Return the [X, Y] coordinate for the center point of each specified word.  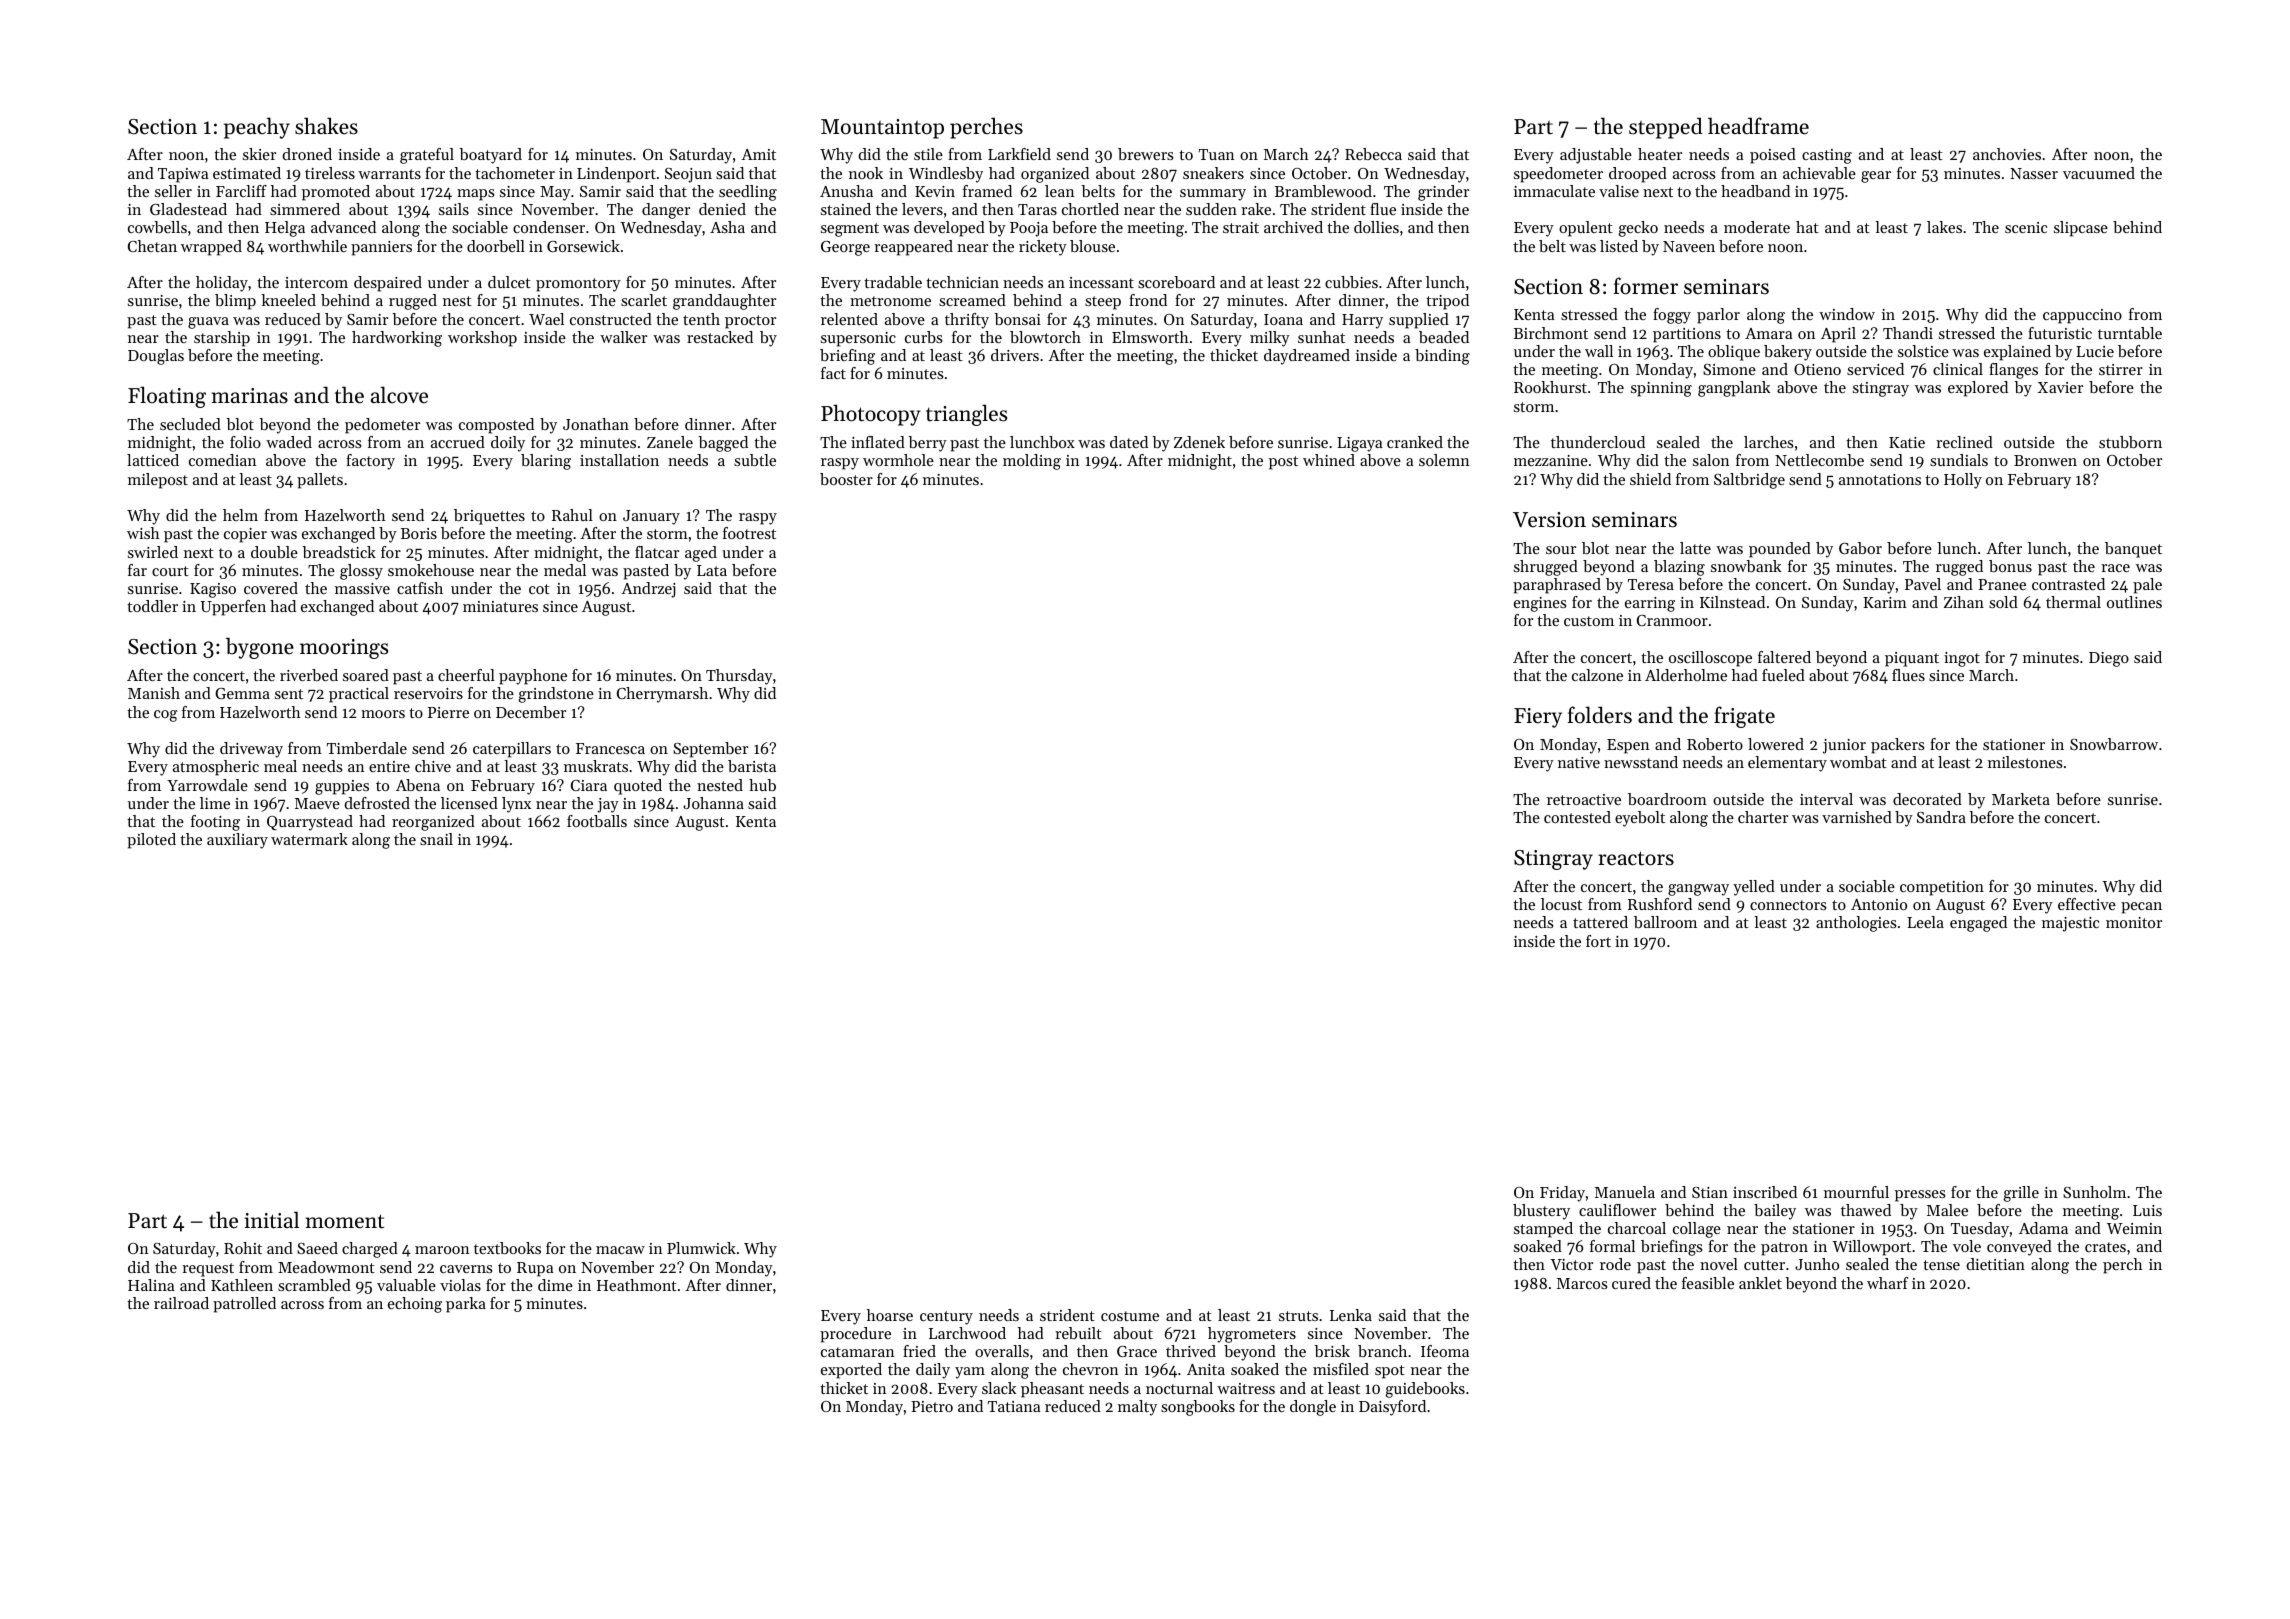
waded [289, 442]
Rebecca [1373, 154]
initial [271, 1220]
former [1646, 286]
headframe [1758, 126]
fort [1598, 941]
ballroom [1665, 922]
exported [851, 1371]
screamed [972, 300]
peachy [257, 128]
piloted [151, 841]
